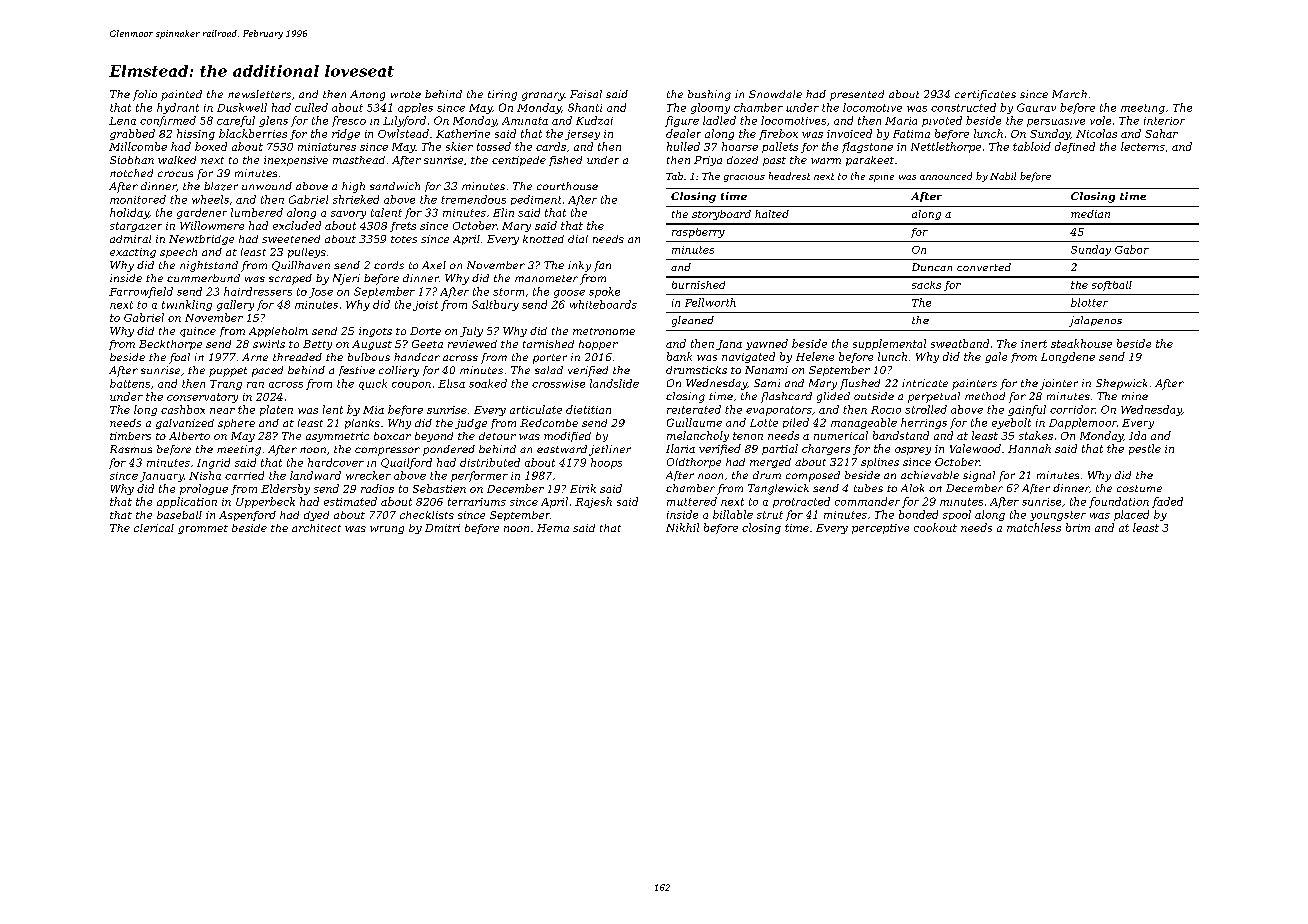 The height and width of the page is (924, 1308). Describe the element at coordinates (285, 489) in the page. I see `Eldersby` at that location.
